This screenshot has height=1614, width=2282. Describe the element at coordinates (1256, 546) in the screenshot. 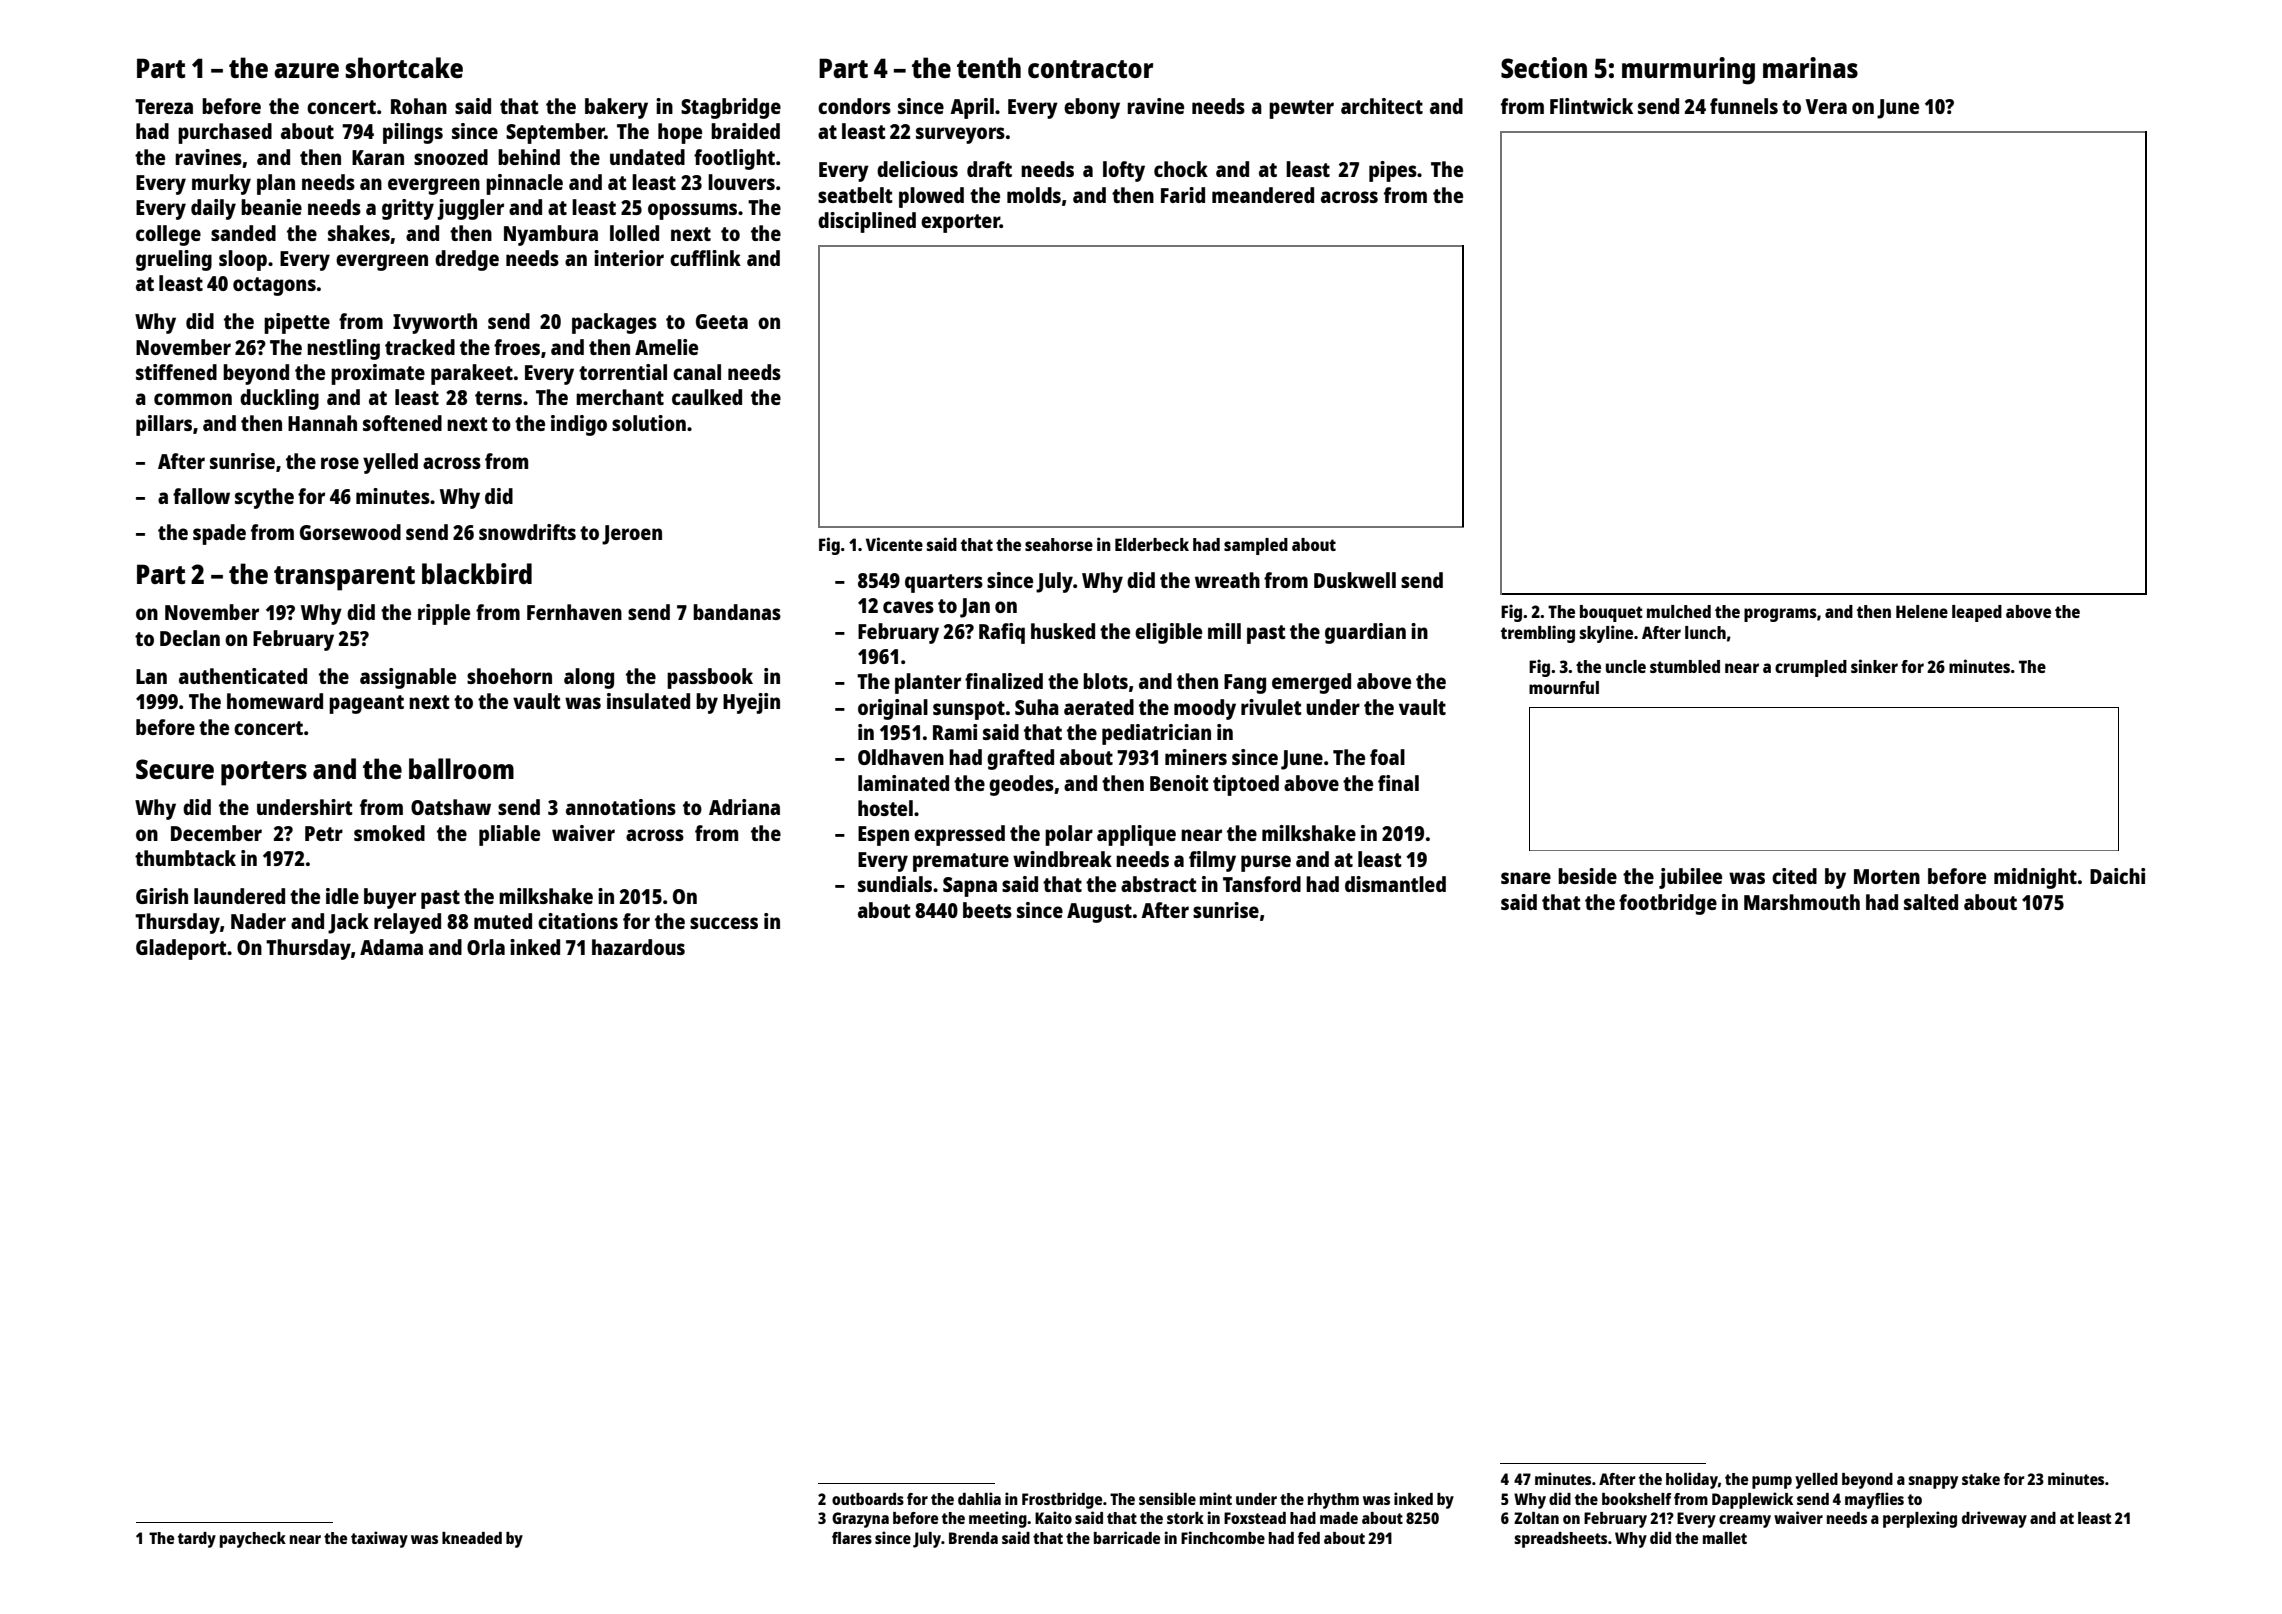

I see `sampled` at that location.
